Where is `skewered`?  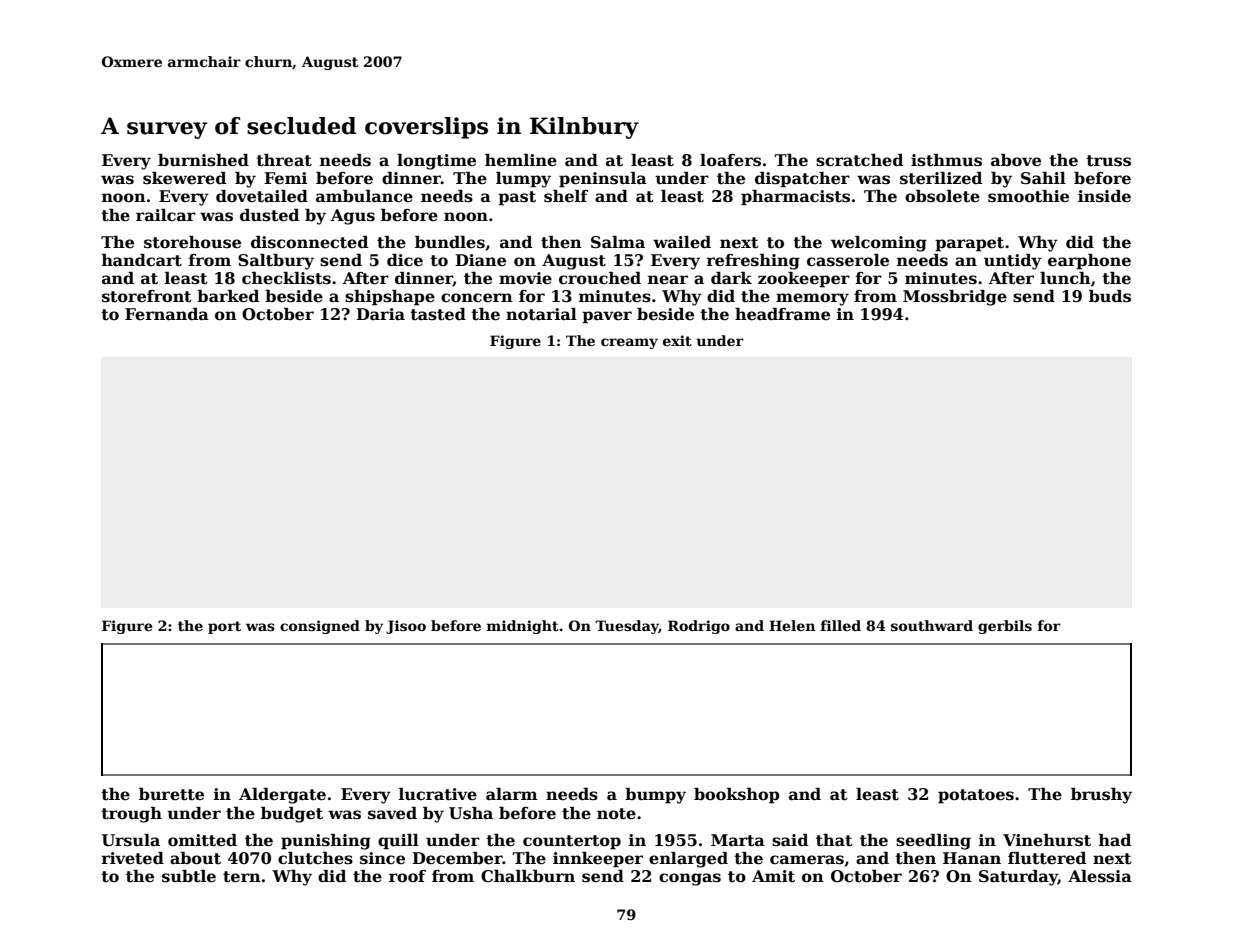
skewered is located at coordinates (184, 178).
